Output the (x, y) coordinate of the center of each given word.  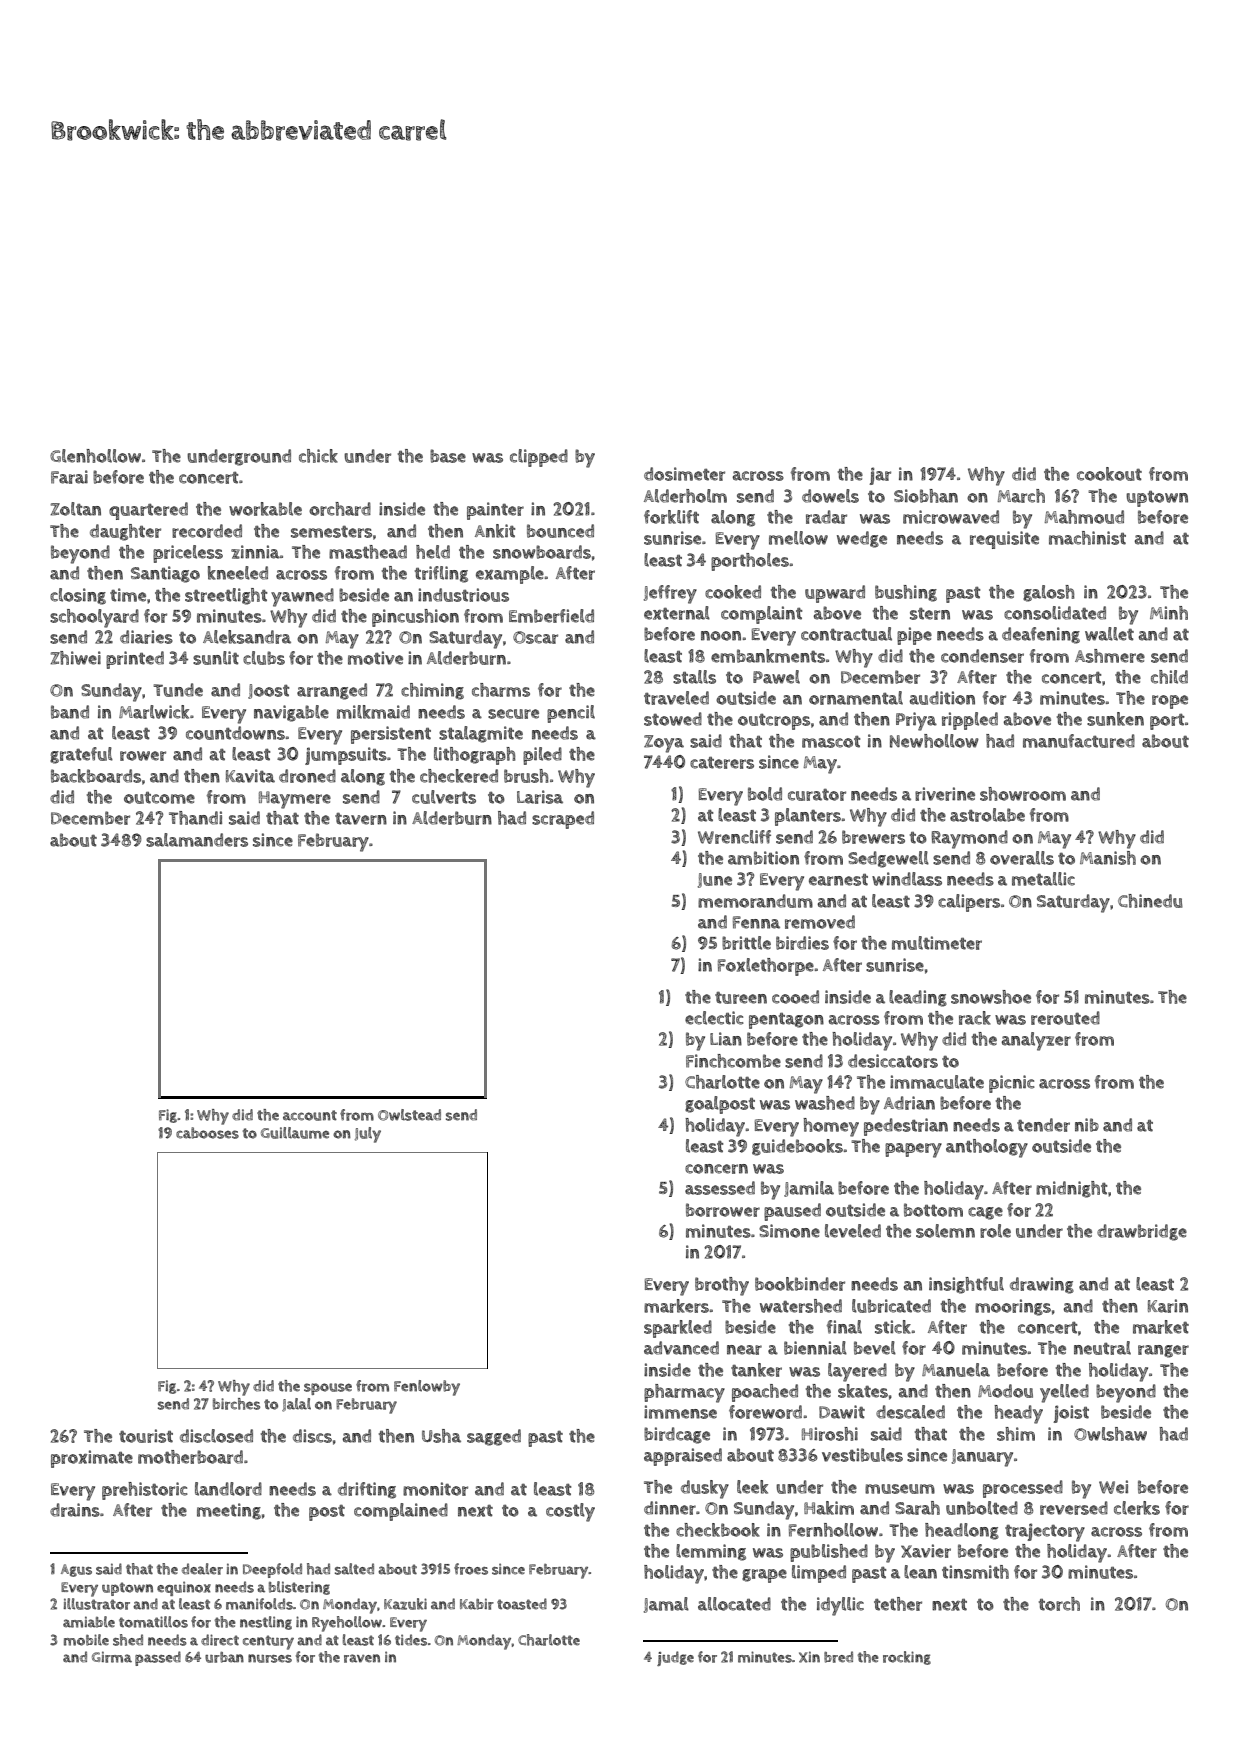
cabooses (207, 1133)
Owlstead (409, 1115)
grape (764, 1576)
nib (1087, 1125)
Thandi (195, 818)
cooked (733, 592)
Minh (1169, 613)
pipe (914, 636)
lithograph (475, 756)
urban (224, 1657)
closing (78, 596)
